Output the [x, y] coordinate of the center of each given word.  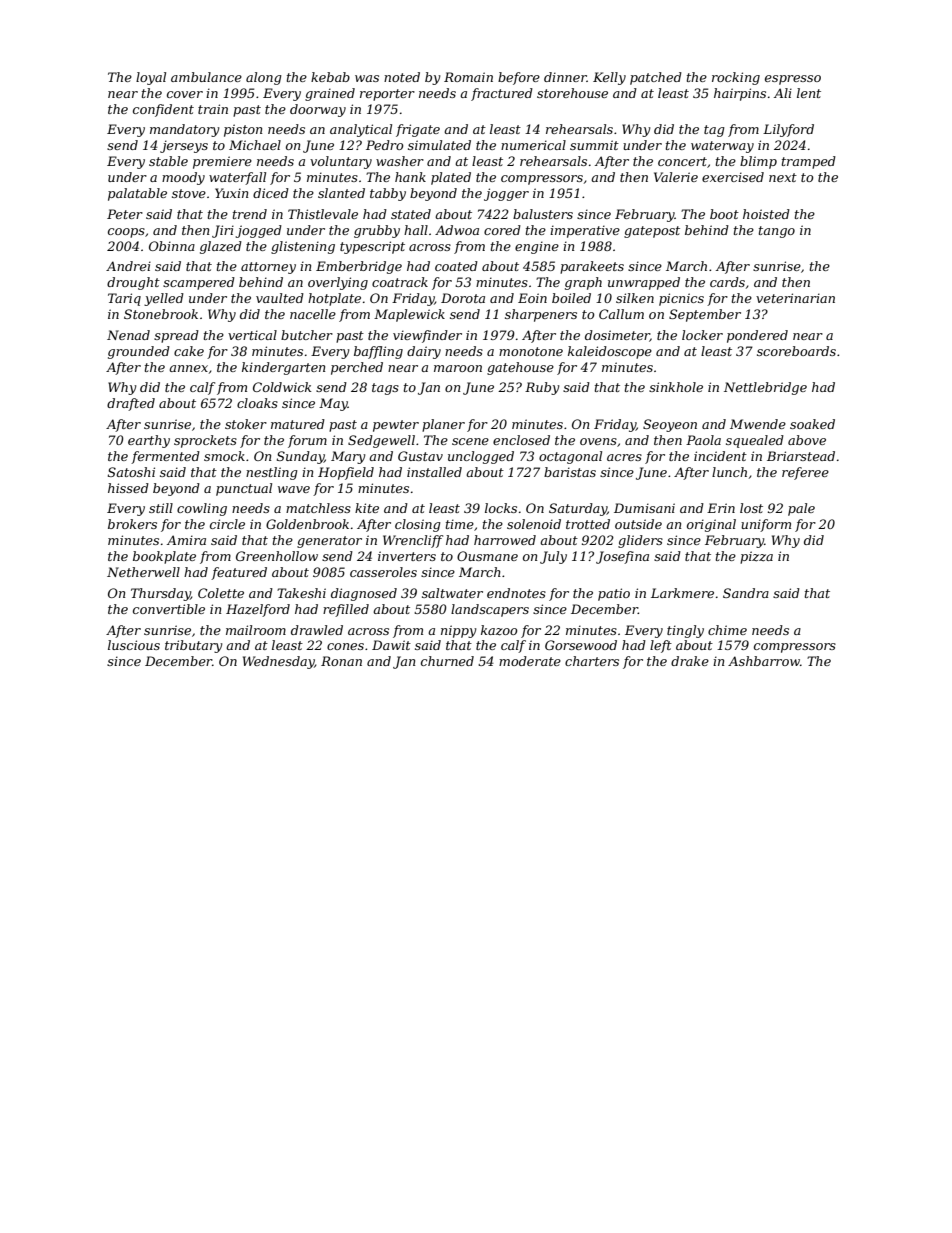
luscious [134, 645]
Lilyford [788, 130]
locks [501, 508]
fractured [502, 94]
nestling [272, 473]
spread [176, 336]
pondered [757, 336]
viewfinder [427, 336]
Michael [255, 145]
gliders [640, 541]
